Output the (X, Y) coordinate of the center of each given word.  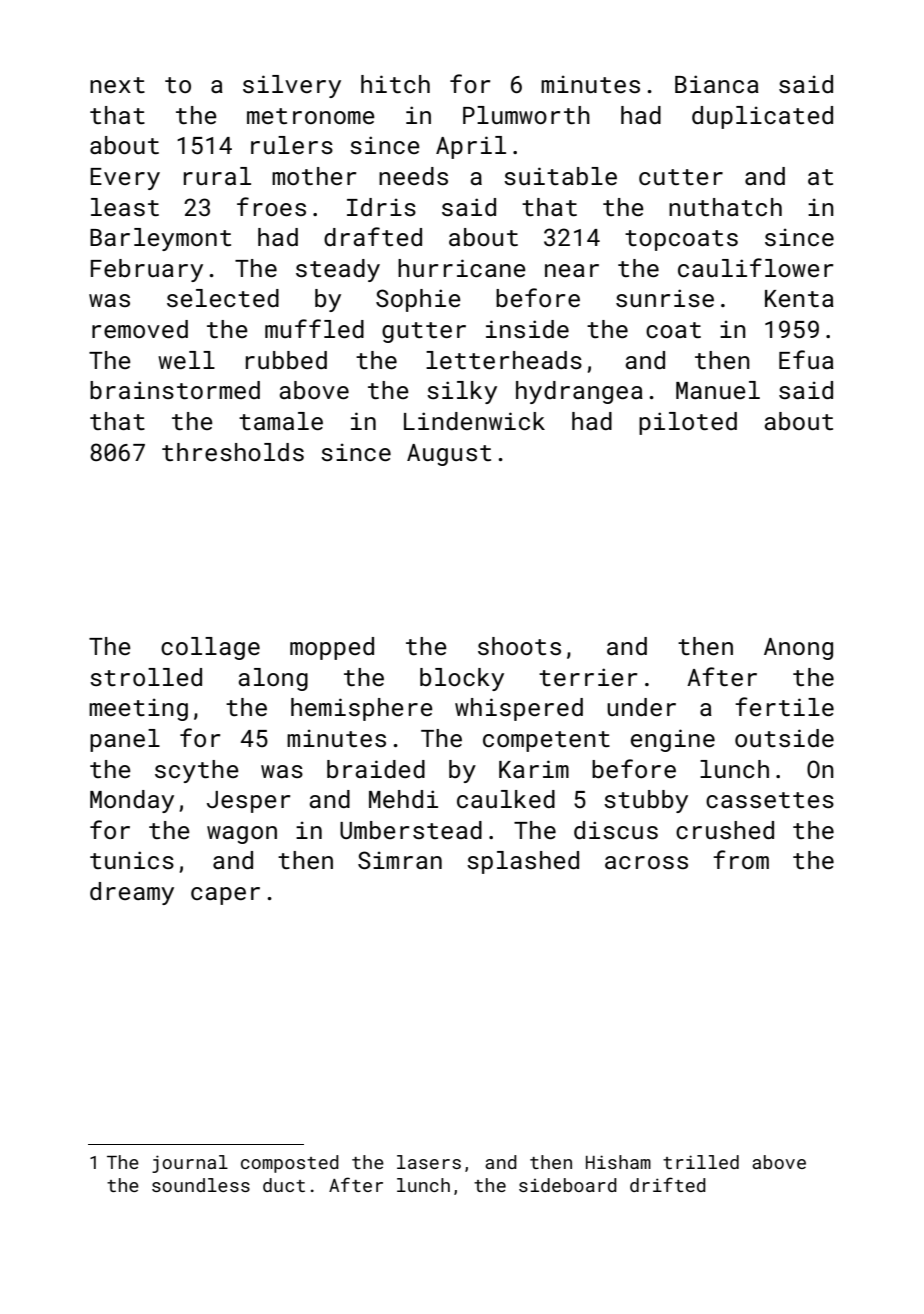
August (449, 455)
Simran (400, 860)
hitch (395, 84)
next (117, 85)
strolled (146, 677)
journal (190, 1164)
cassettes (770, 800)
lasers (429, 1162)
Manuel (718, 390)
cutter (681, 177)
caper (225, 896)
